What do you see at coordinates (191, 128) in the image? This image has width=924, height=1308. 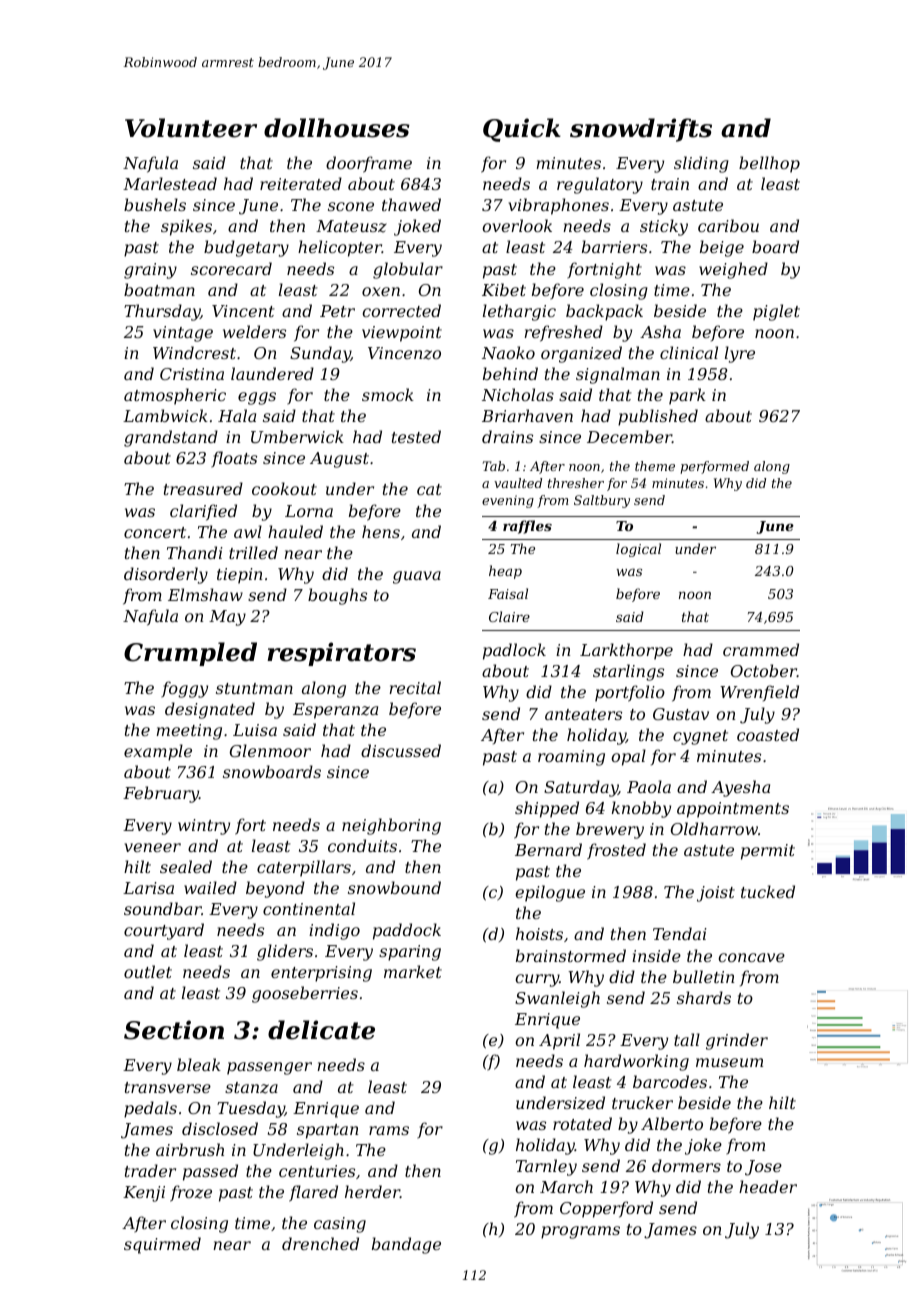 I see `Volunteer` at bounding box center [191, 128].
